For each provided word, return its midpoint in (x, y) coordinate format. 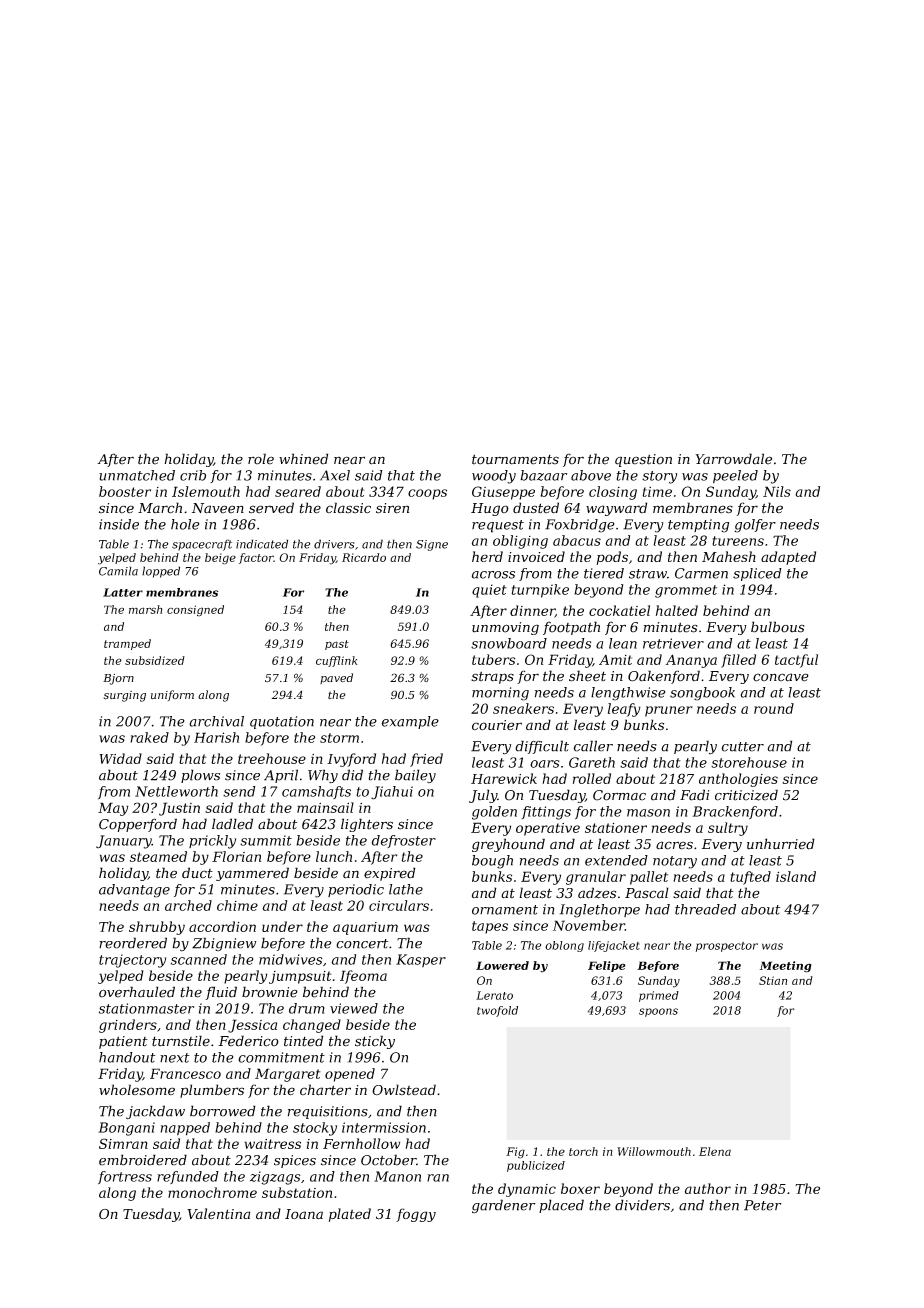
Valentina (218, 1213)
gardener (504, 1206)
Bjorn (118, 679)
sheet (587, 676)
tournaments (515, 459)
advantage (134, 891)
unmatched (137, 475)
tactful (796, 661)
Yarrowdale (733, 459)
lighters (367, 825)
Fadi (694, 795)
